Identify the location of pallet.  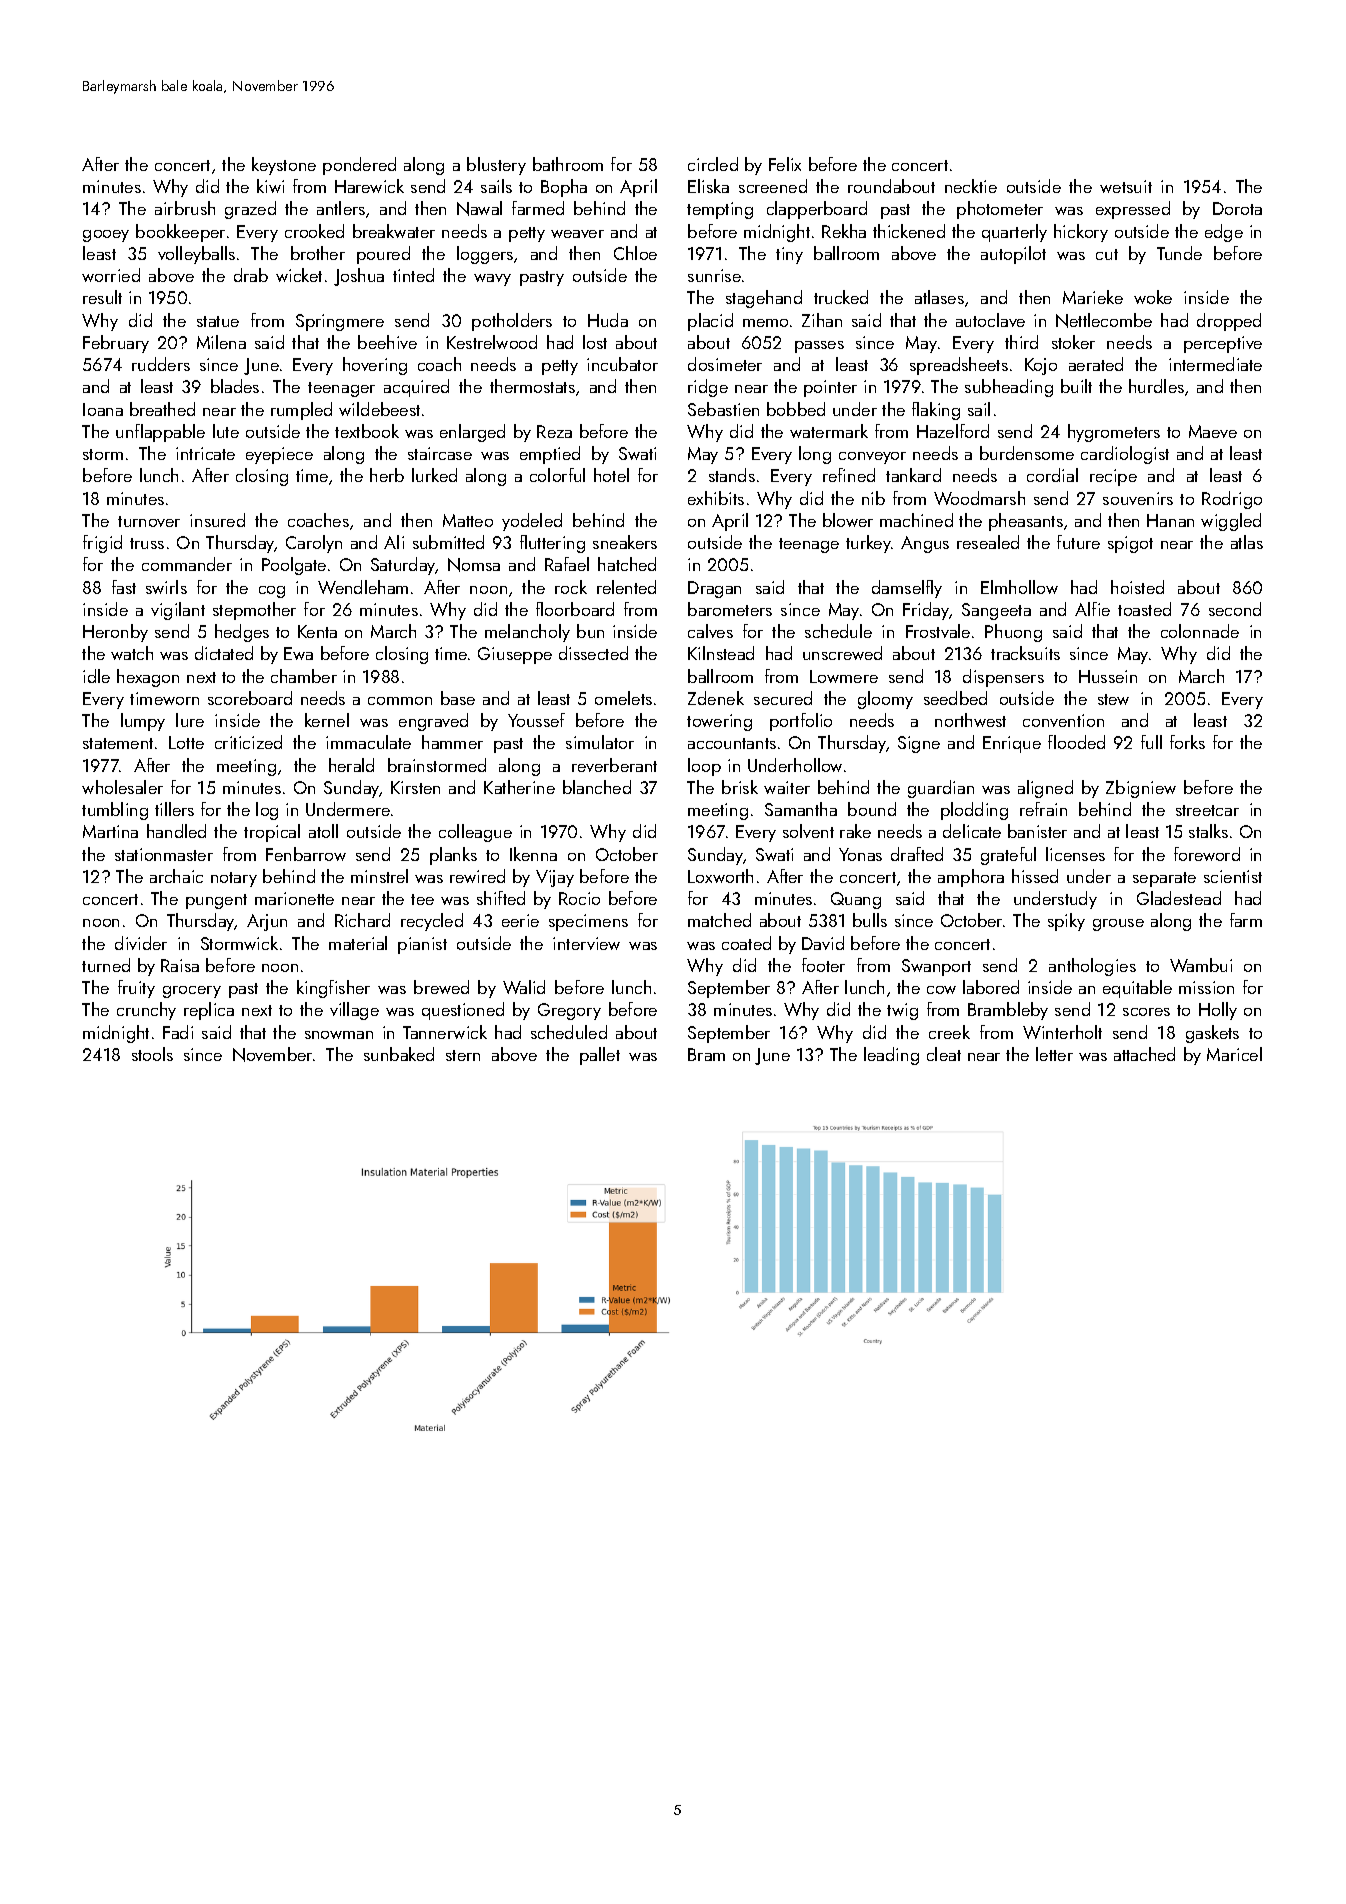
(600, 1056).
